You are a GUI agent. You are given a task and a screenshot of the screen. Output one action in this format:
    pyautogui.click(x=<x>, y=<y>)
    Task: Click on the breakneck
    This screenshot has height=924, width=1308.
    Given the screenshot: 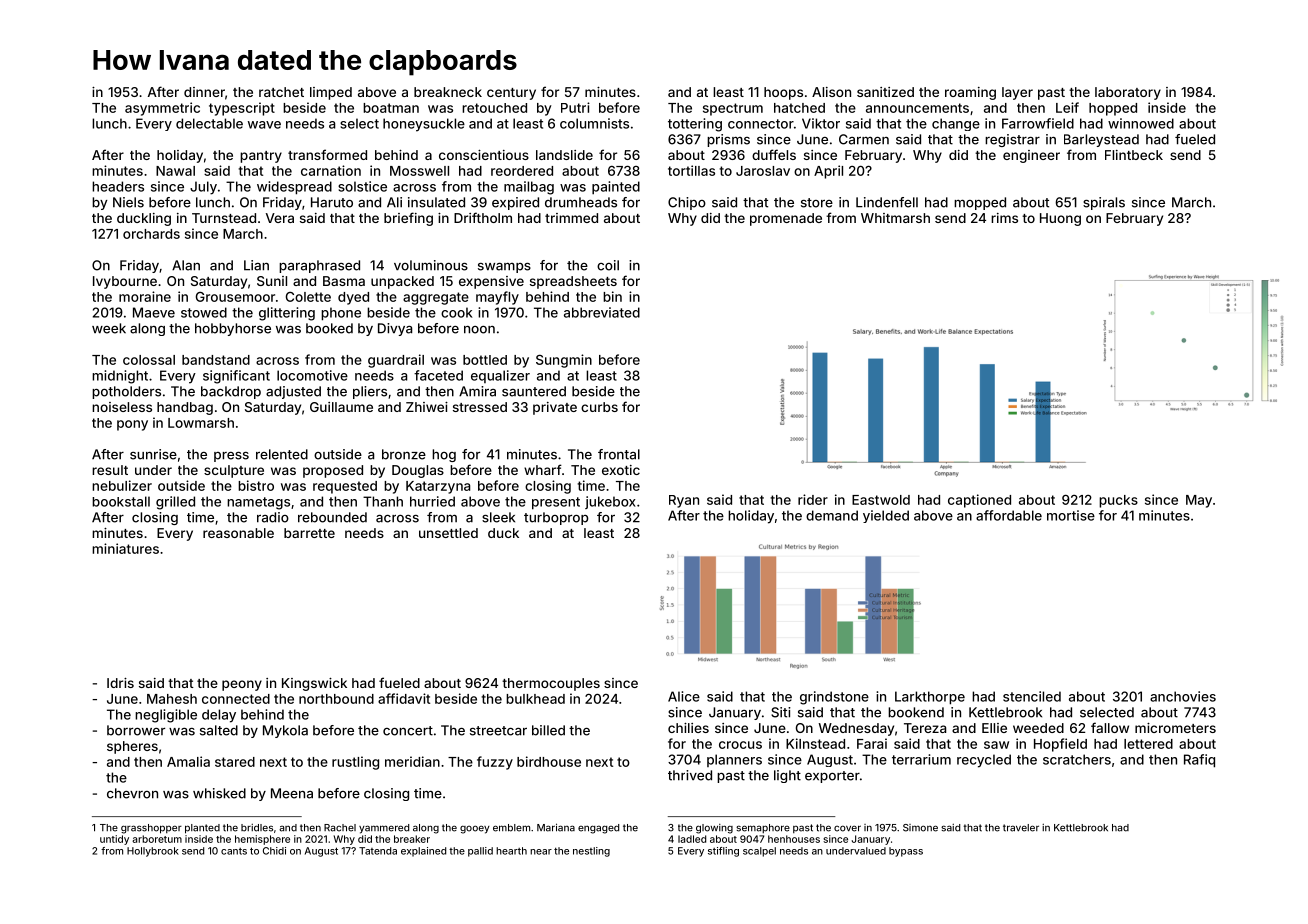 What is the action you would take?
    pyautogui.click(x=448, y=92)
